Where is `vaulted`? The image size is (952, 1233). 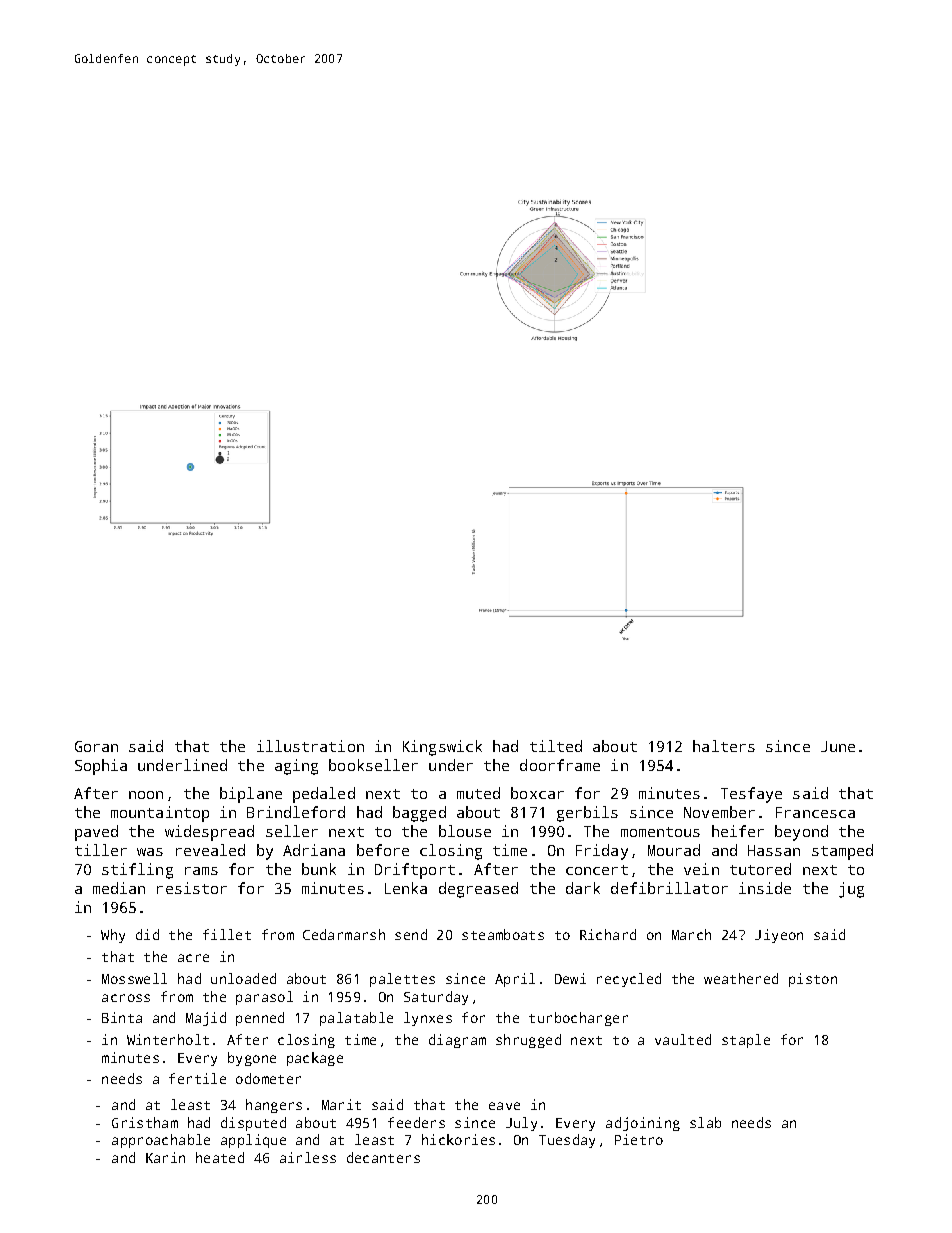 vaulted is located at coordinates (683, 1039).
